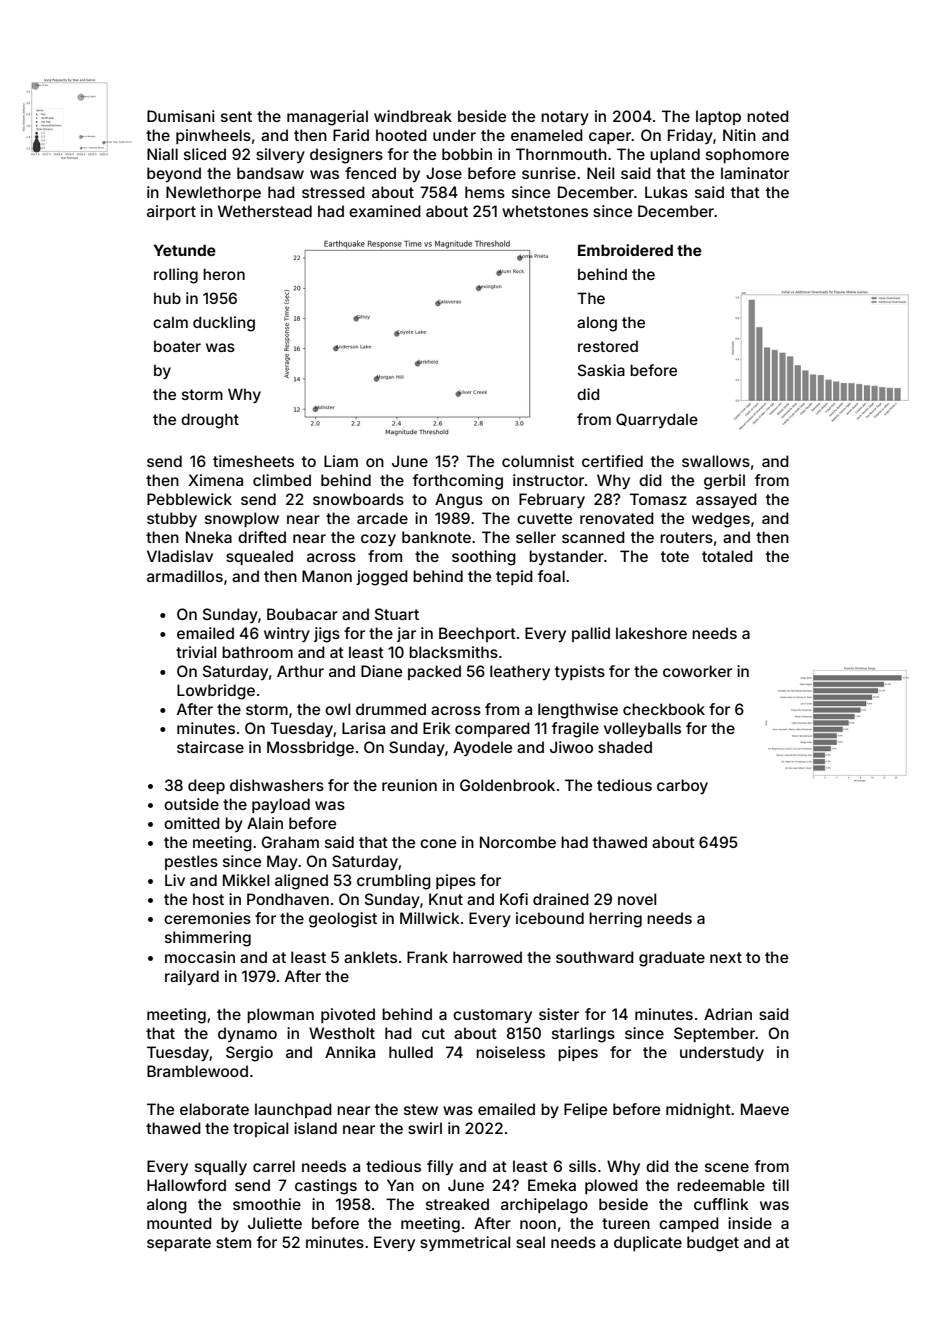 The width and height of the screenshot is (936, 1328). I want to click on separate, so click(179, 1244).
